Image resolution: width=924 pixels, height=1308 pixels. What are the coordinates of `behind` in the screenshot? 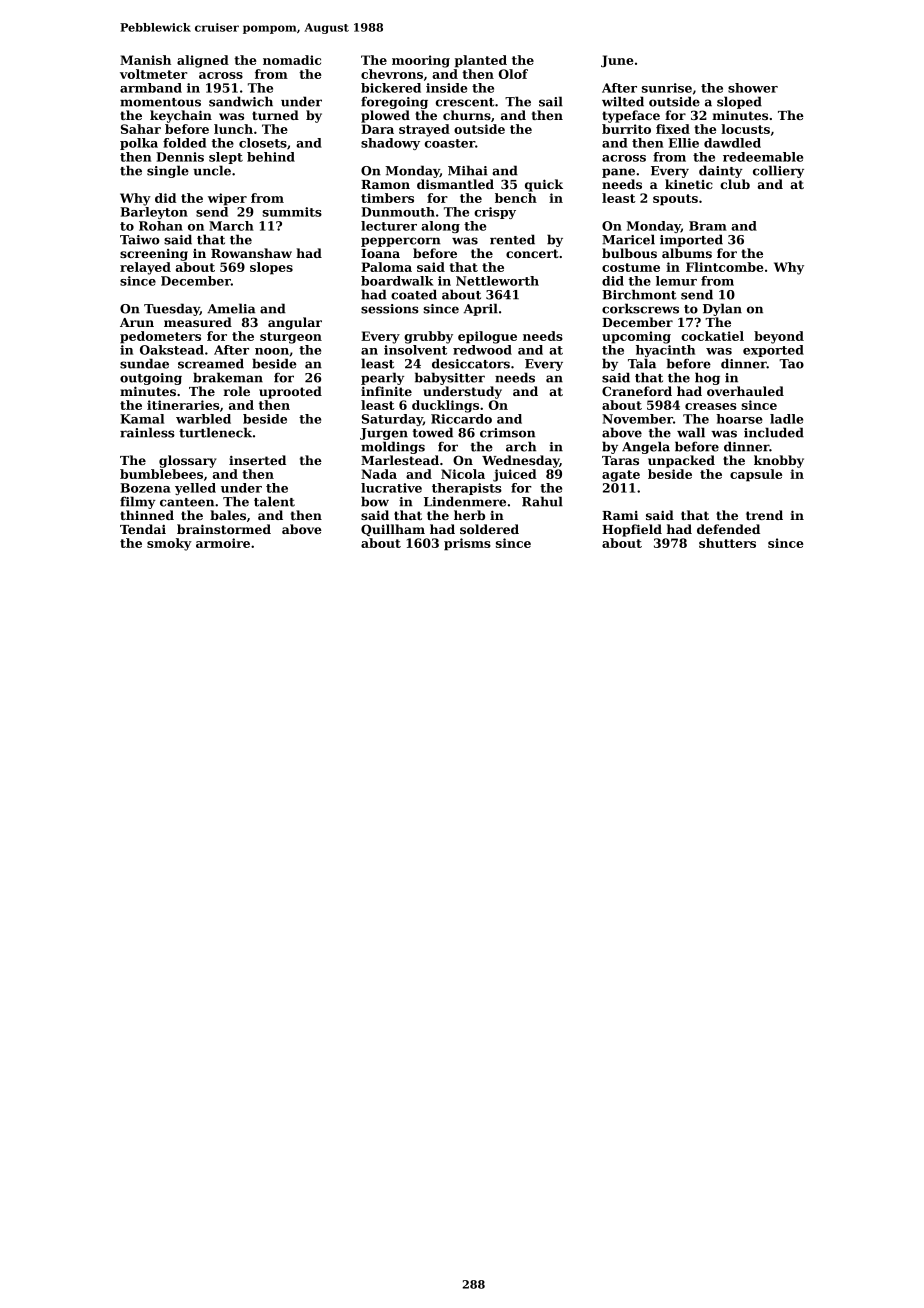 It's located at (271, 157).
